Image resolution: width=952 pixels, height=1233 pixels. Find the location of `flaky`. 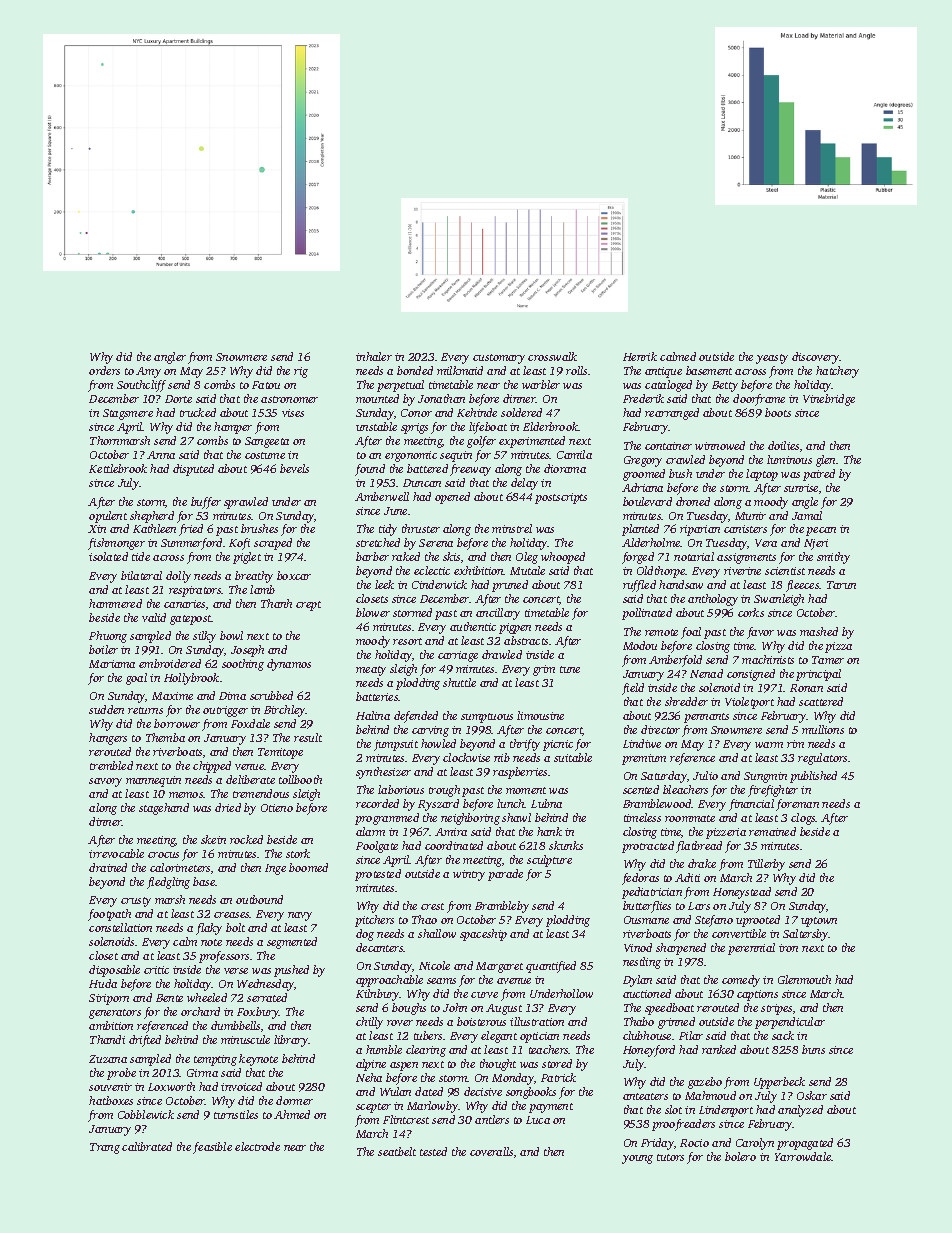

flaky is located at coordinates (209, 929).
